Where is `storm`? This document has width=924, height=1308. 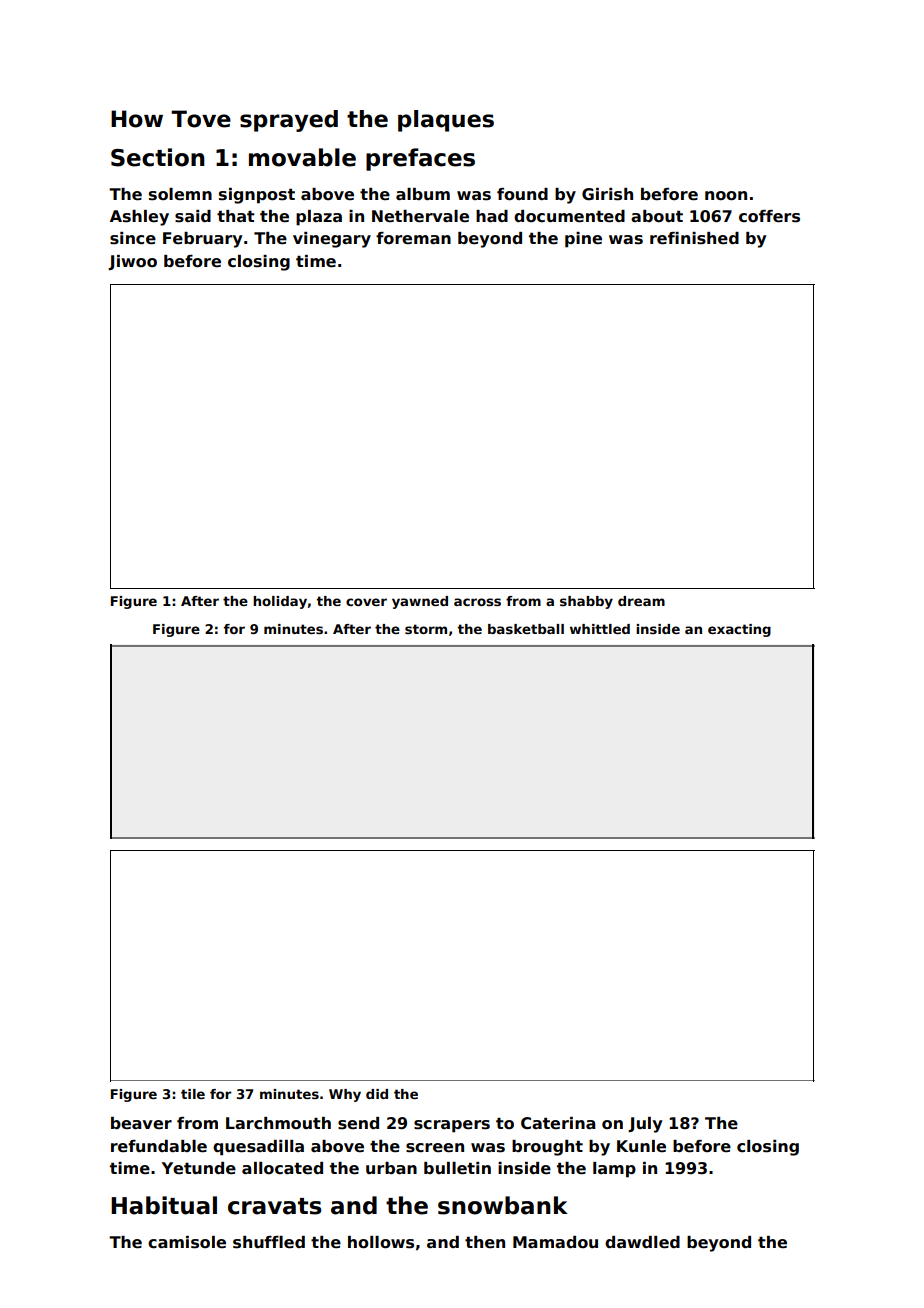
storm is located at coordinates (426, 629).
